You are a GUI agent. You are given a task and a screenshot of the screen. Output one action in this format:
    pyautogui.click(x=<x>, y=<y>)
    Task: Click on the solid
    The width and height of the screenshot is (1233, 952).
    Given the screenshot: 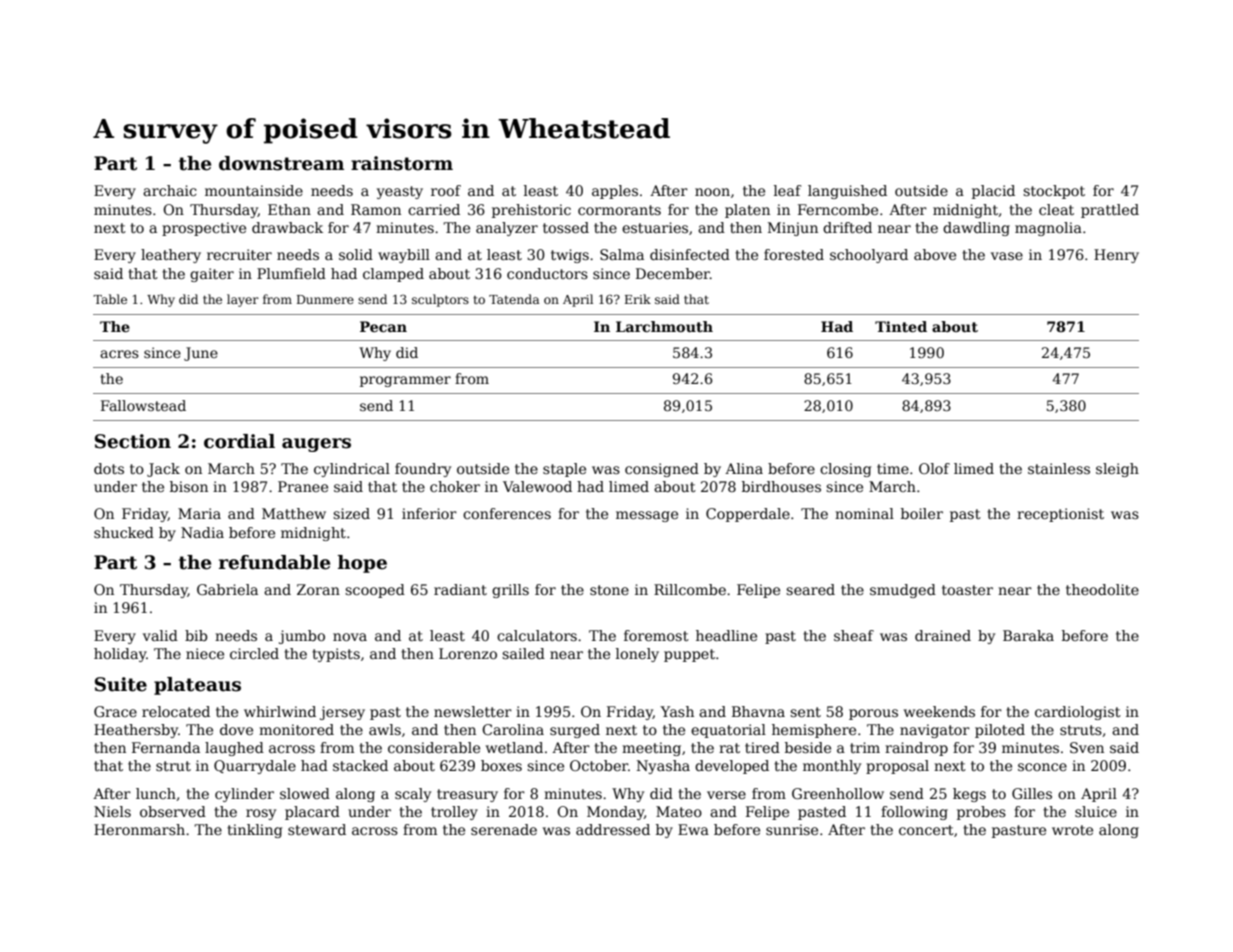 What is the action you would take?
    pyautogui.click(x=356, y=254)
